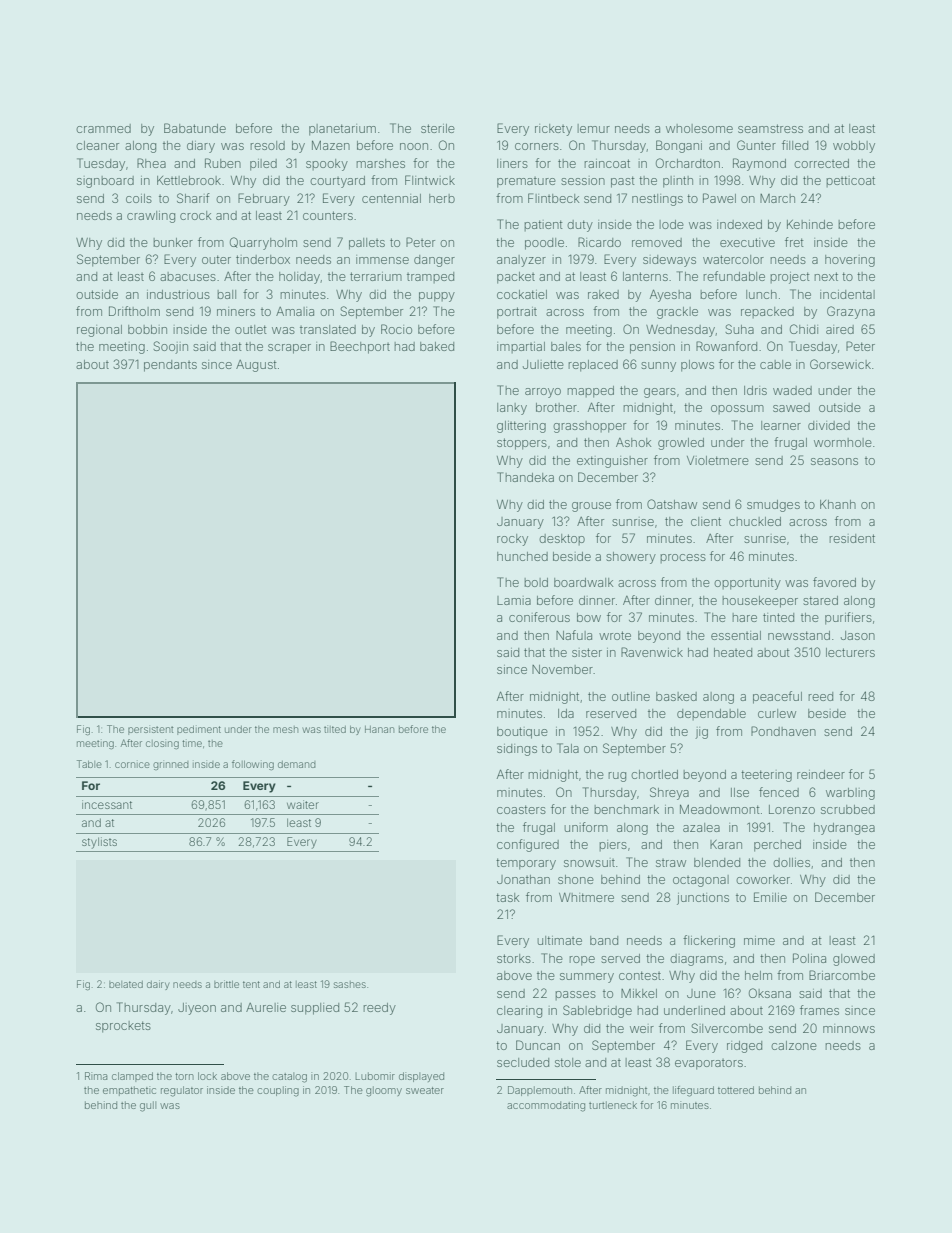 Image resolution: width=952 pixels, height=1233 pixels. What do you see at coordinates (267, 145) in the screenshot?
I see `resold` at bounding box center [267, 145].
